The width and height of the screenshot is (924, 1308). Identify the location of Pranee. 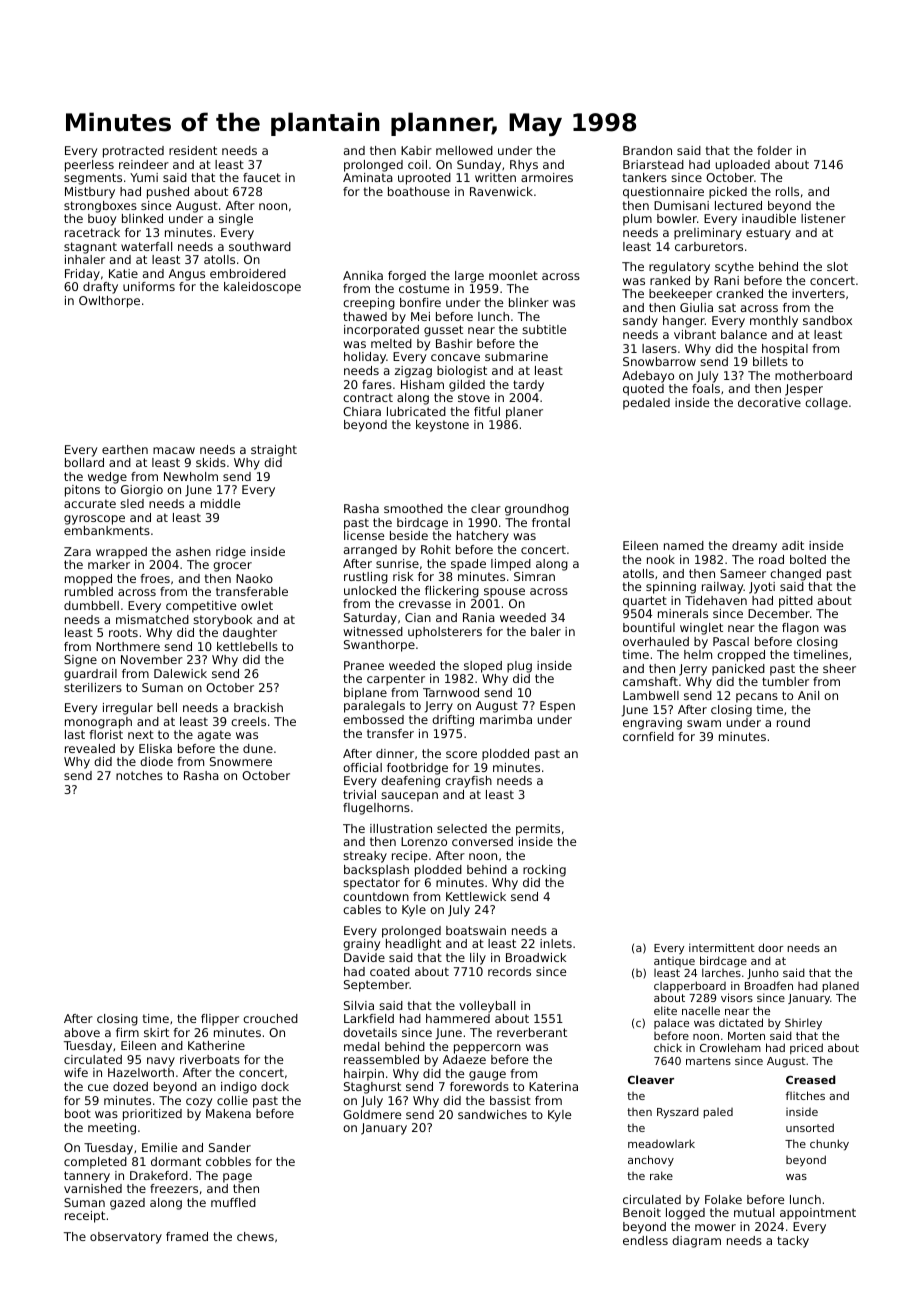
(364, 665).
